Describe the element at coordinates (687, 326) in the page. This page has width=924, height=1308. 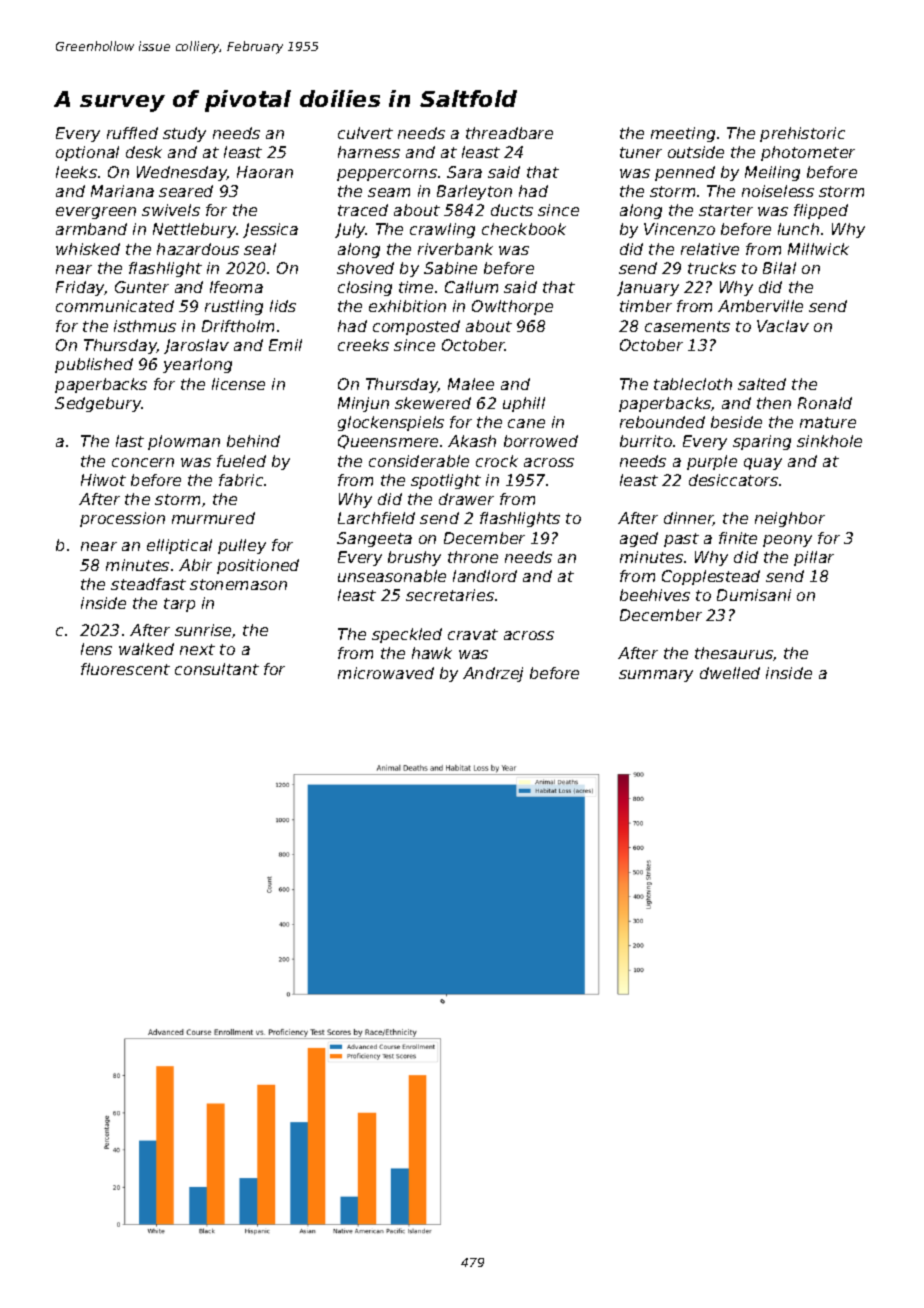
I see `casements` at that location.
